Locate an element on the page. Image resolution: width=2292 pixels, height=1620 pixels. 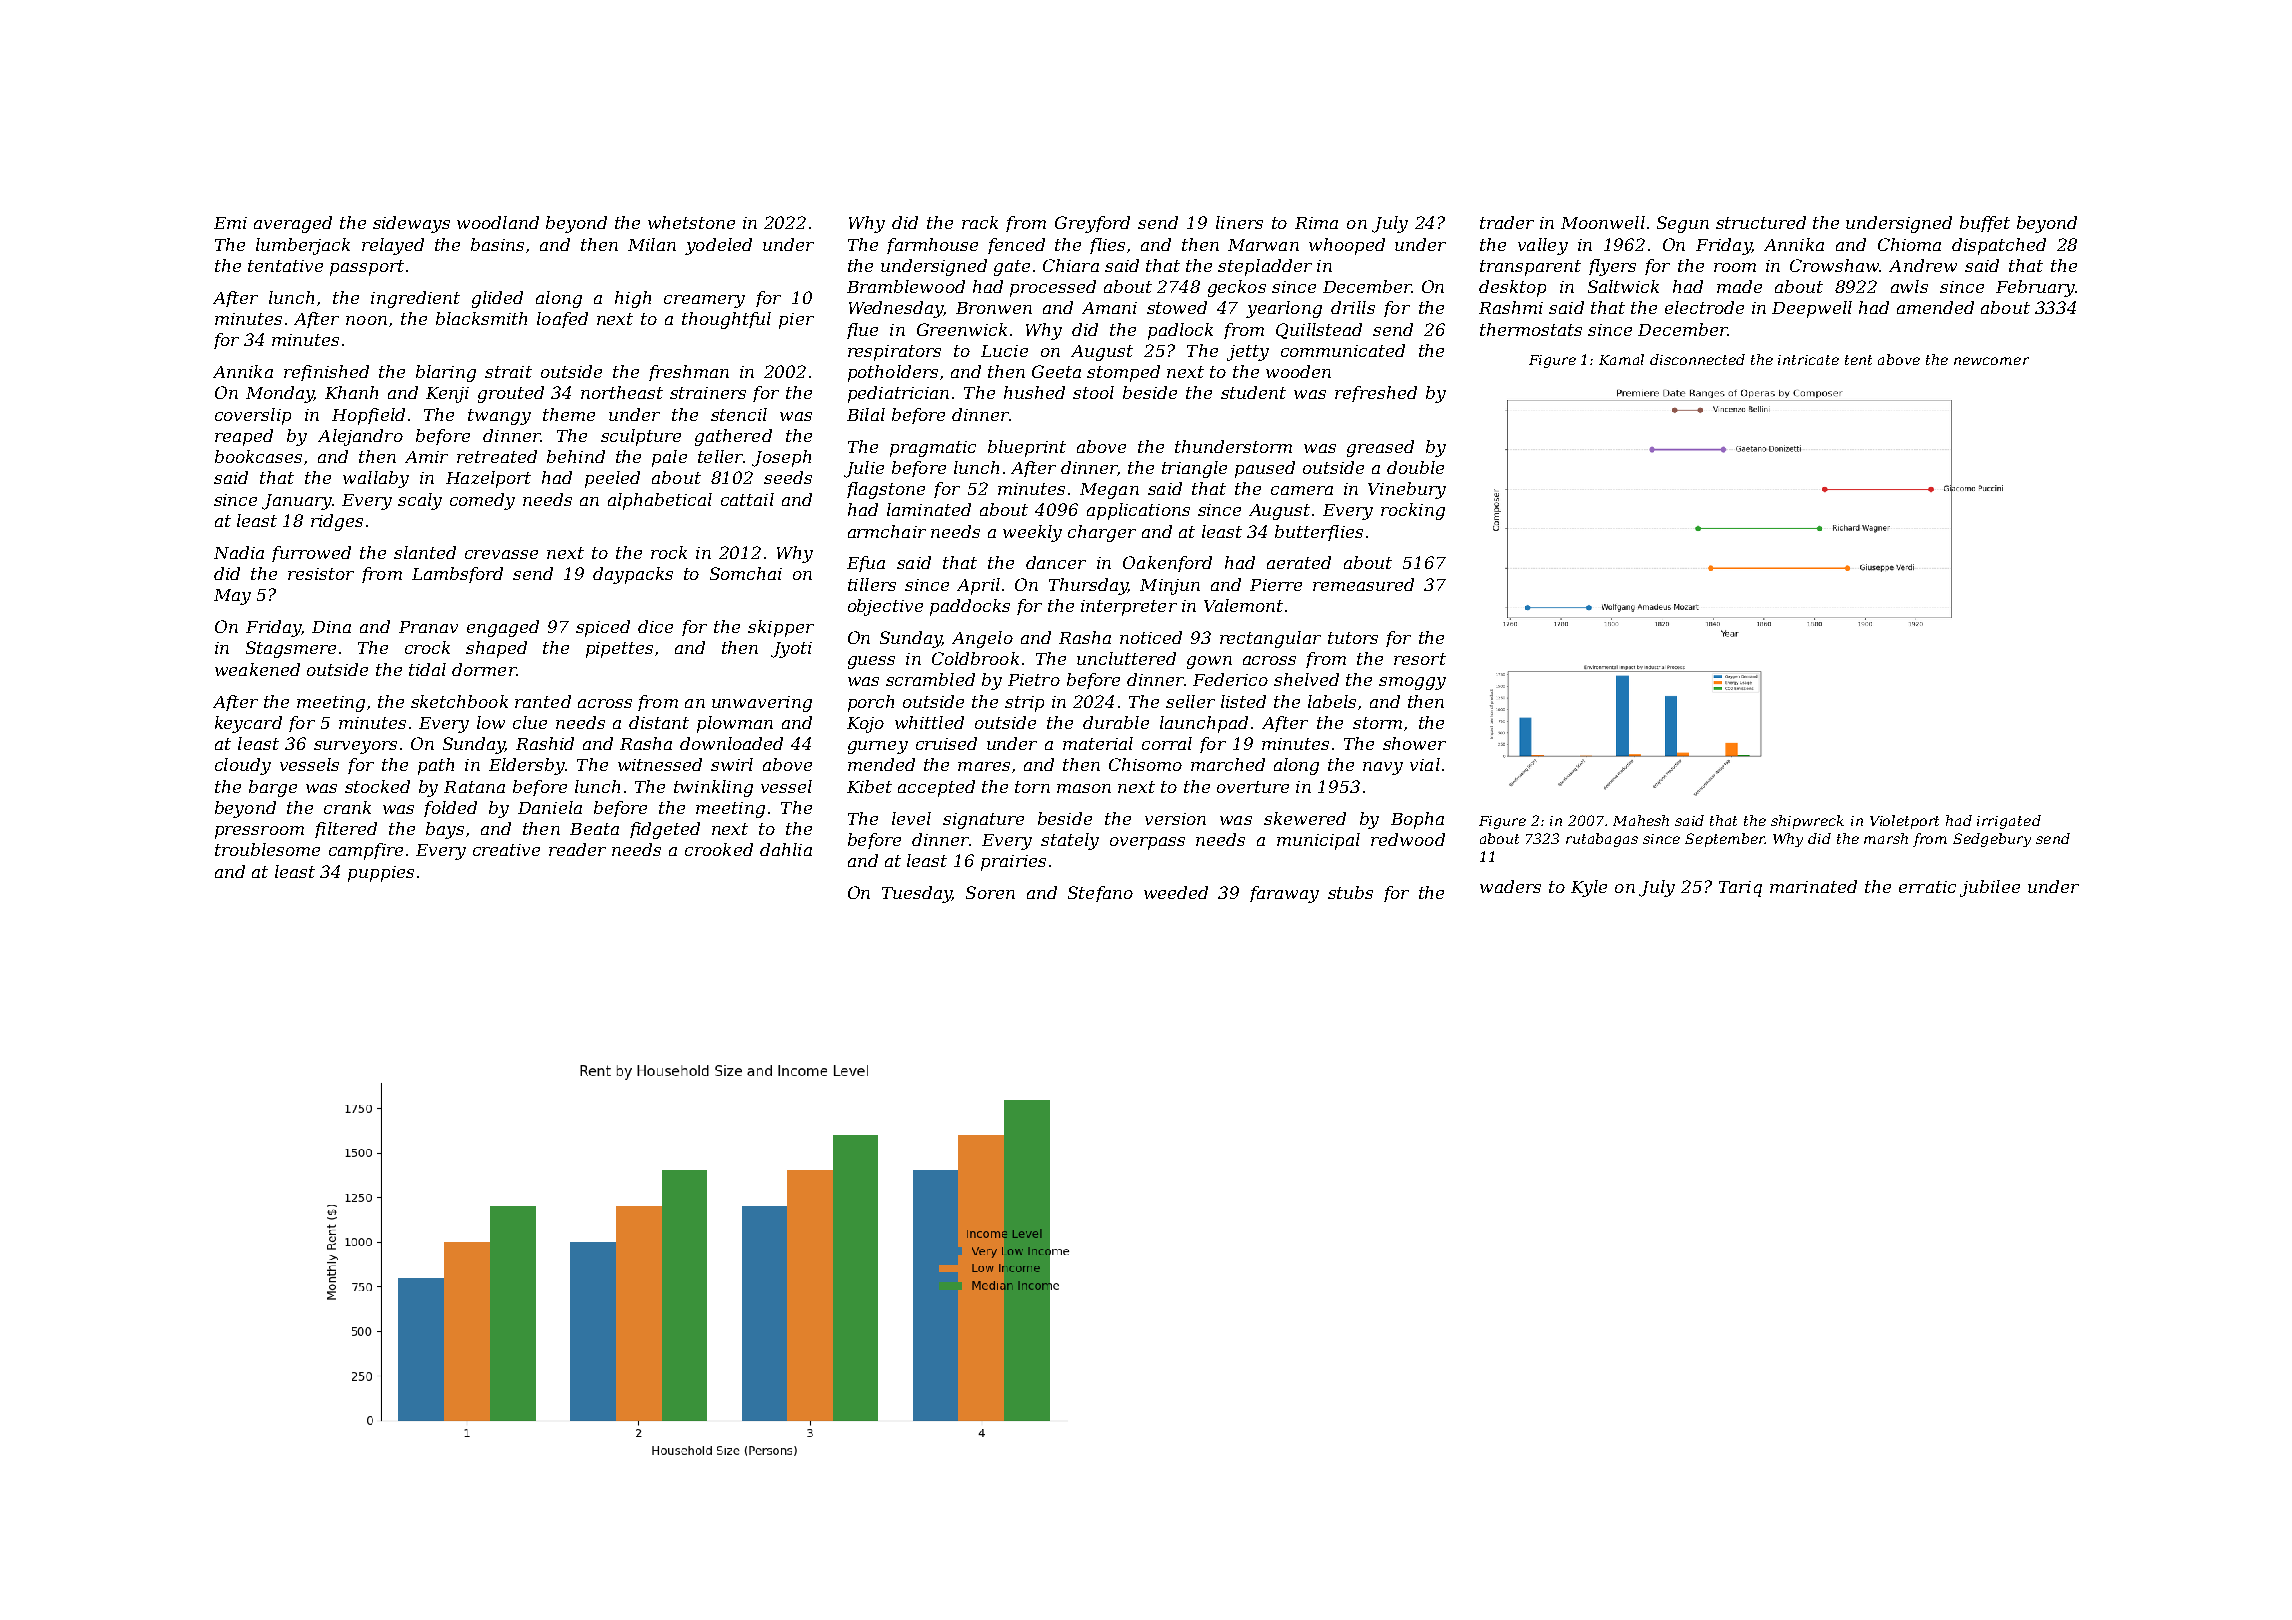
reaped is located at coordinates (244, 437).
